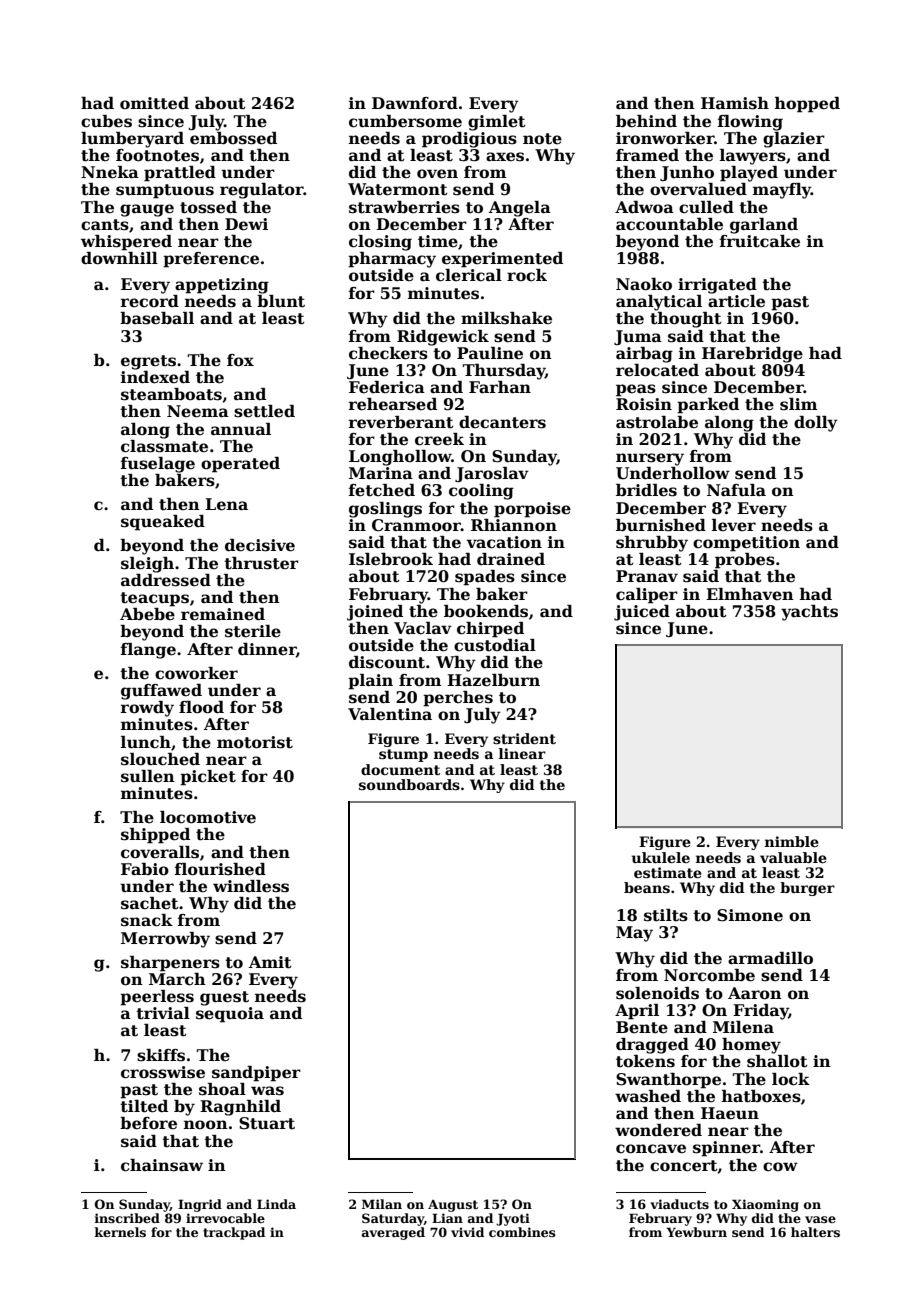 The image size is (924, 1308). What do you see at coordinates (206, 1125) in the document?
I see `noon` at bounding box center [206, 1125].
